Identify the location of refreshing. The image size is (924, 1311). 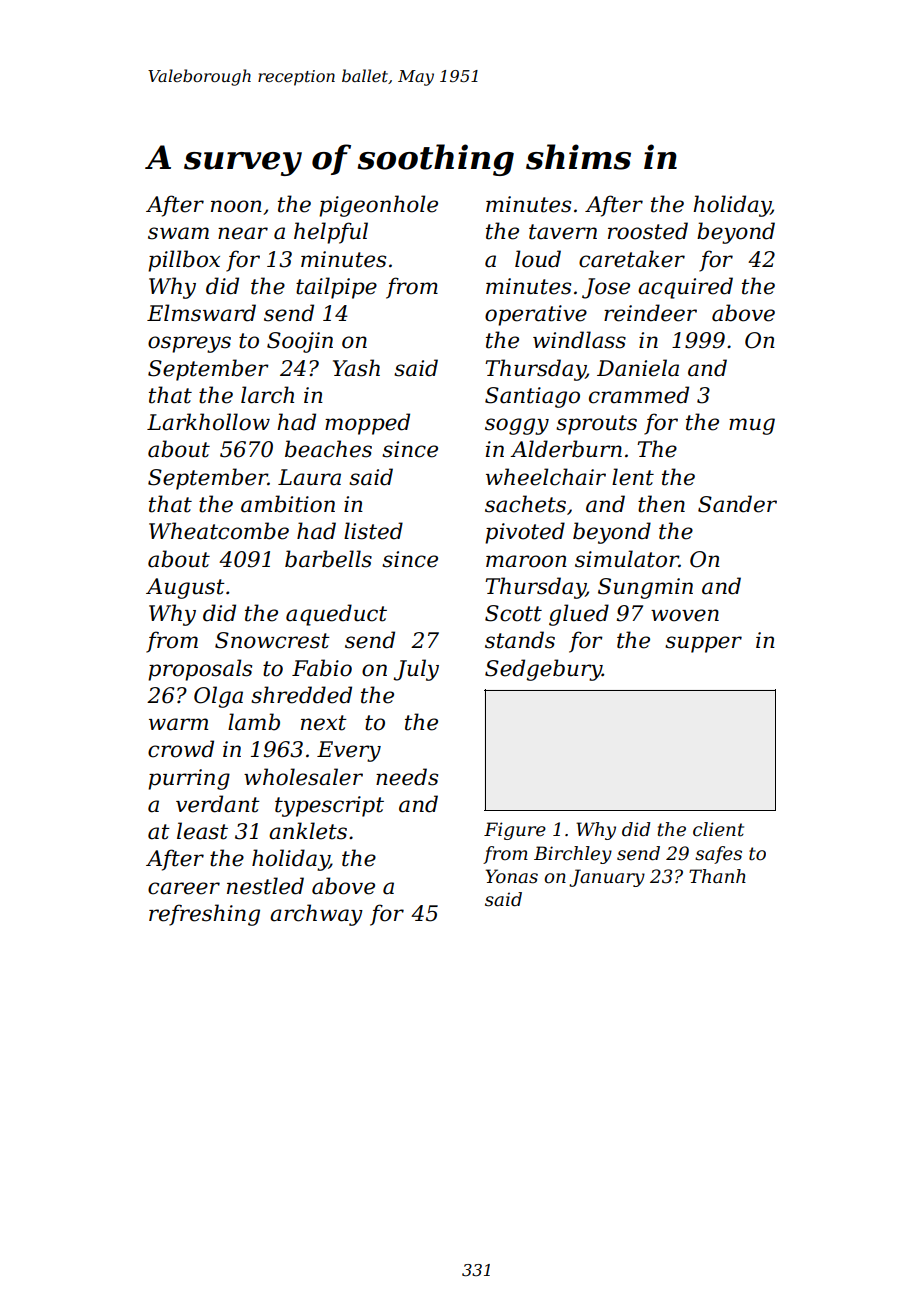
(204, 915).
